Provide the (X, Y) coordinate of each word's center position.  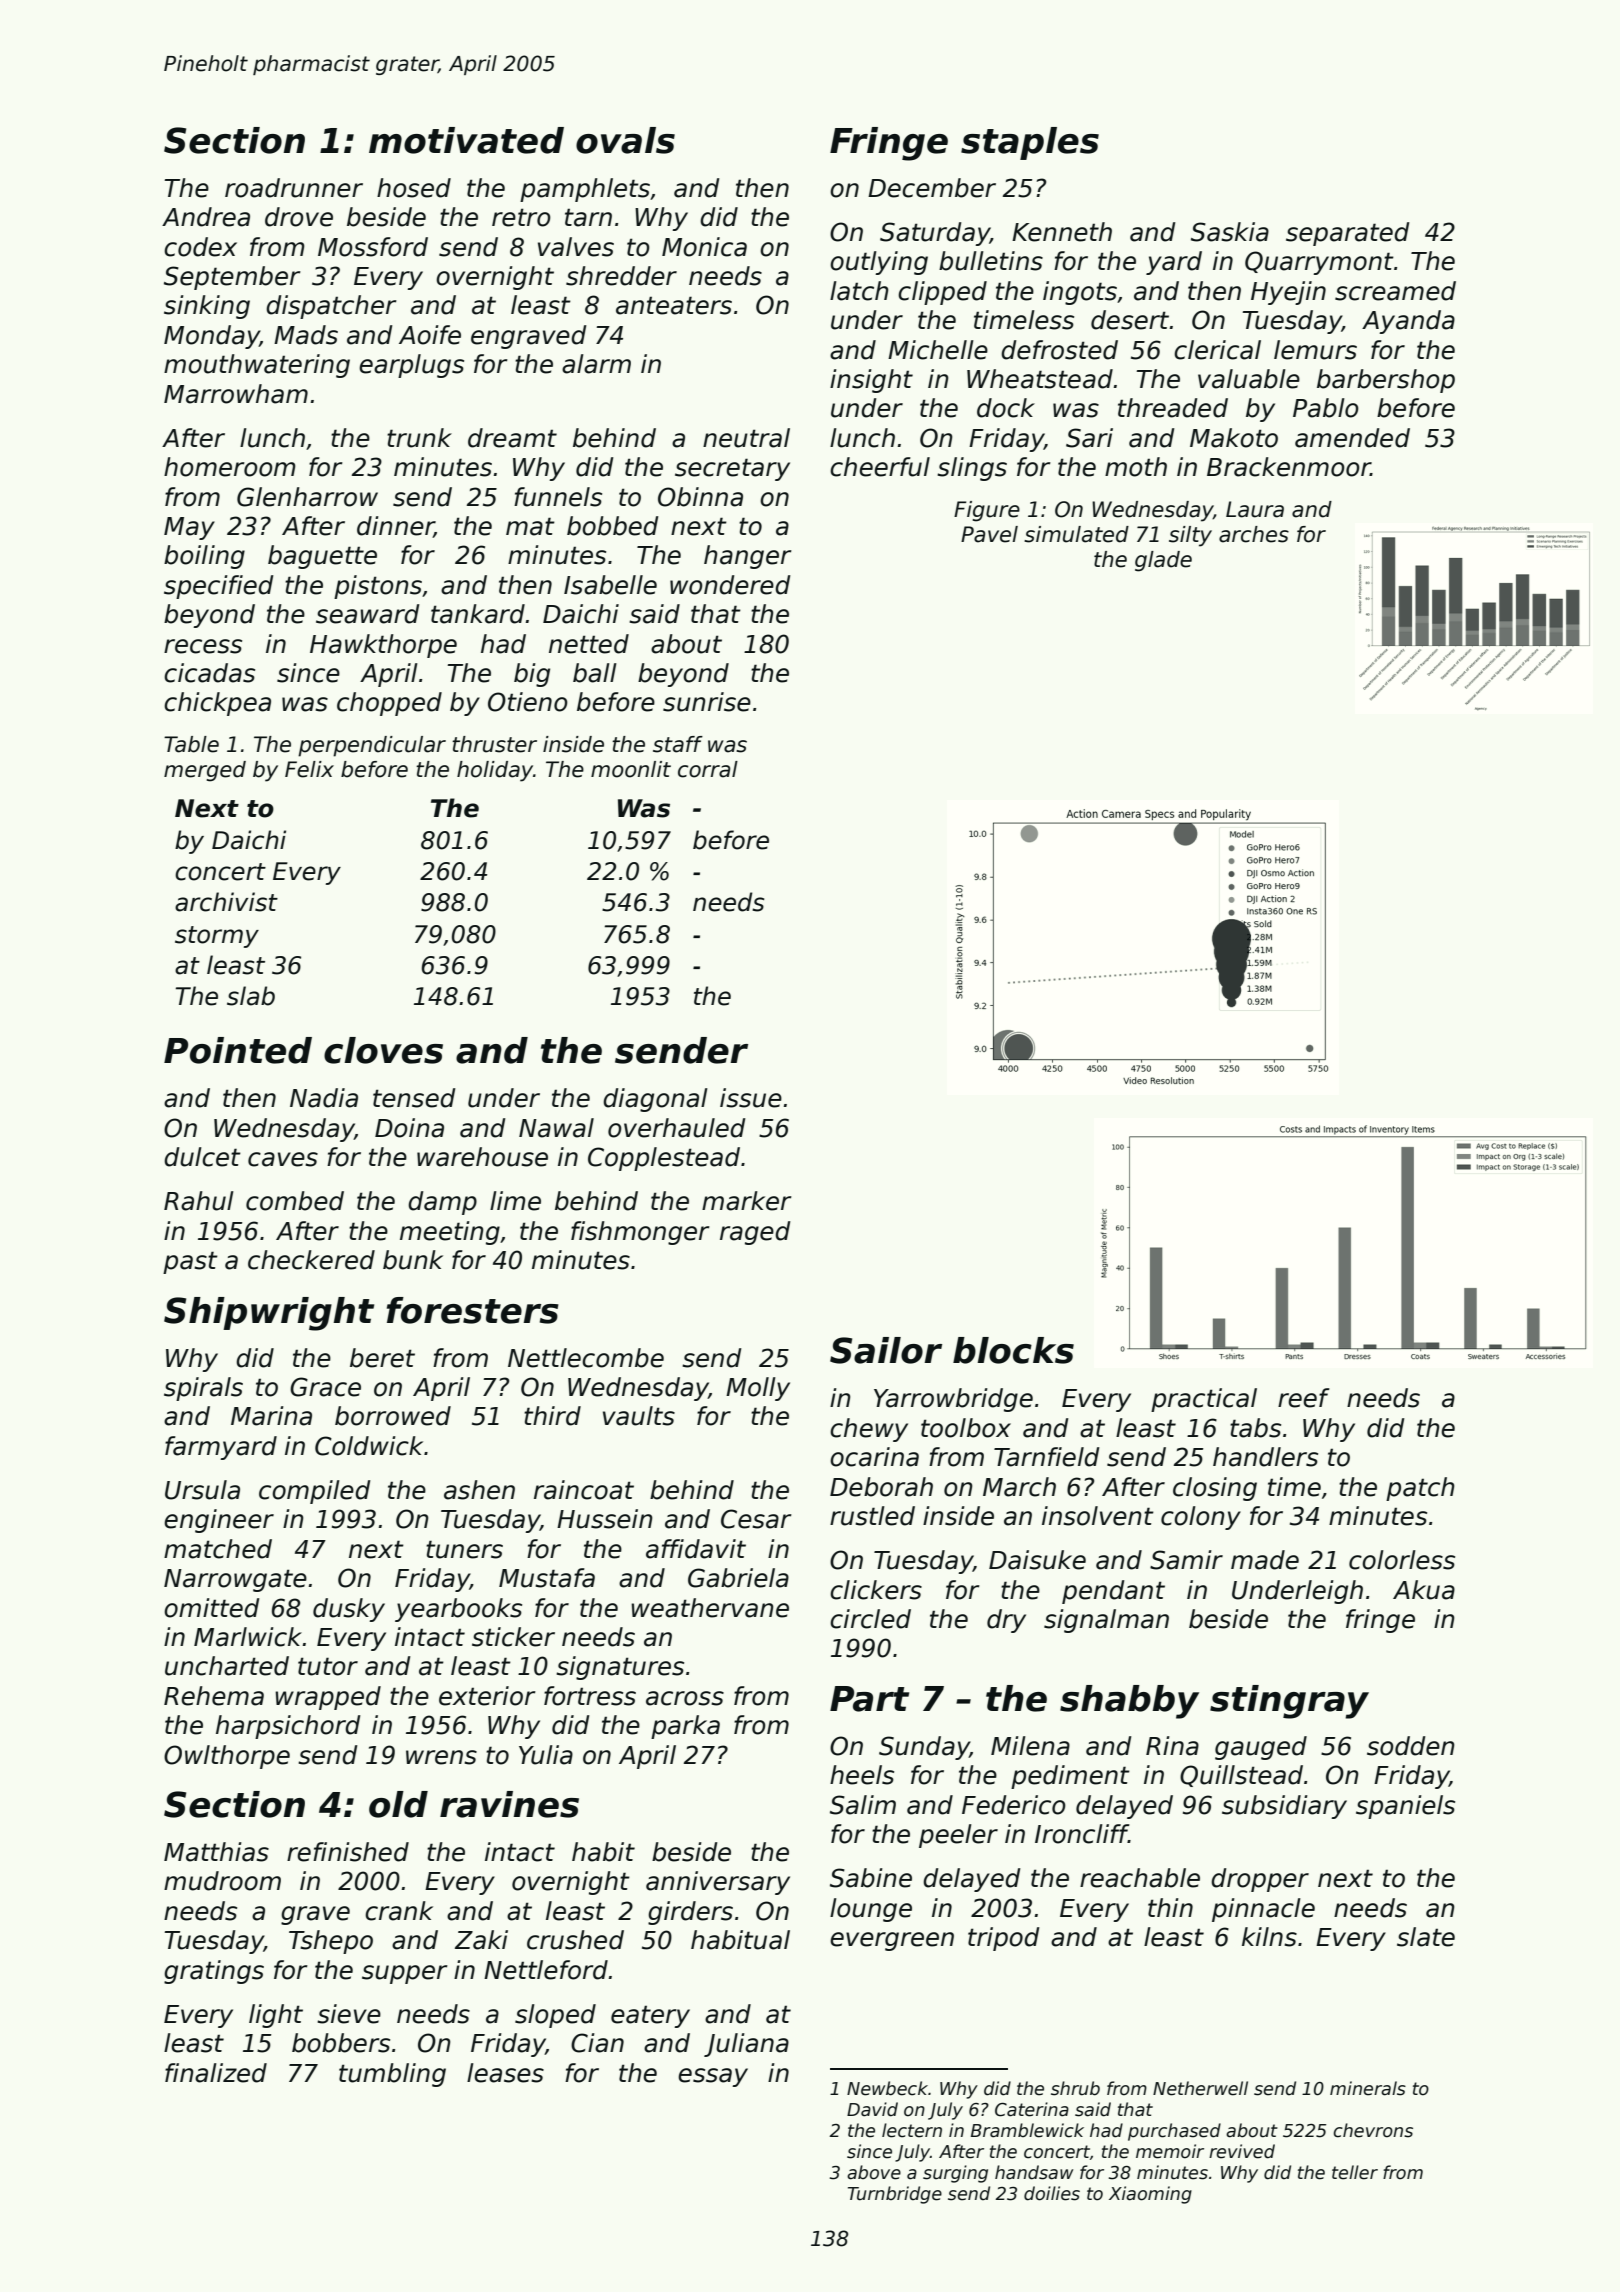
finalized (216, 2073)
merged (205, 771)
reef (1304, 1398)
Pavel (989, 534)
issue (751, 1098)
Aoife (430, 335)
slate (1426, 1937)
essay (713, 2077)
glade (1163, 561)
